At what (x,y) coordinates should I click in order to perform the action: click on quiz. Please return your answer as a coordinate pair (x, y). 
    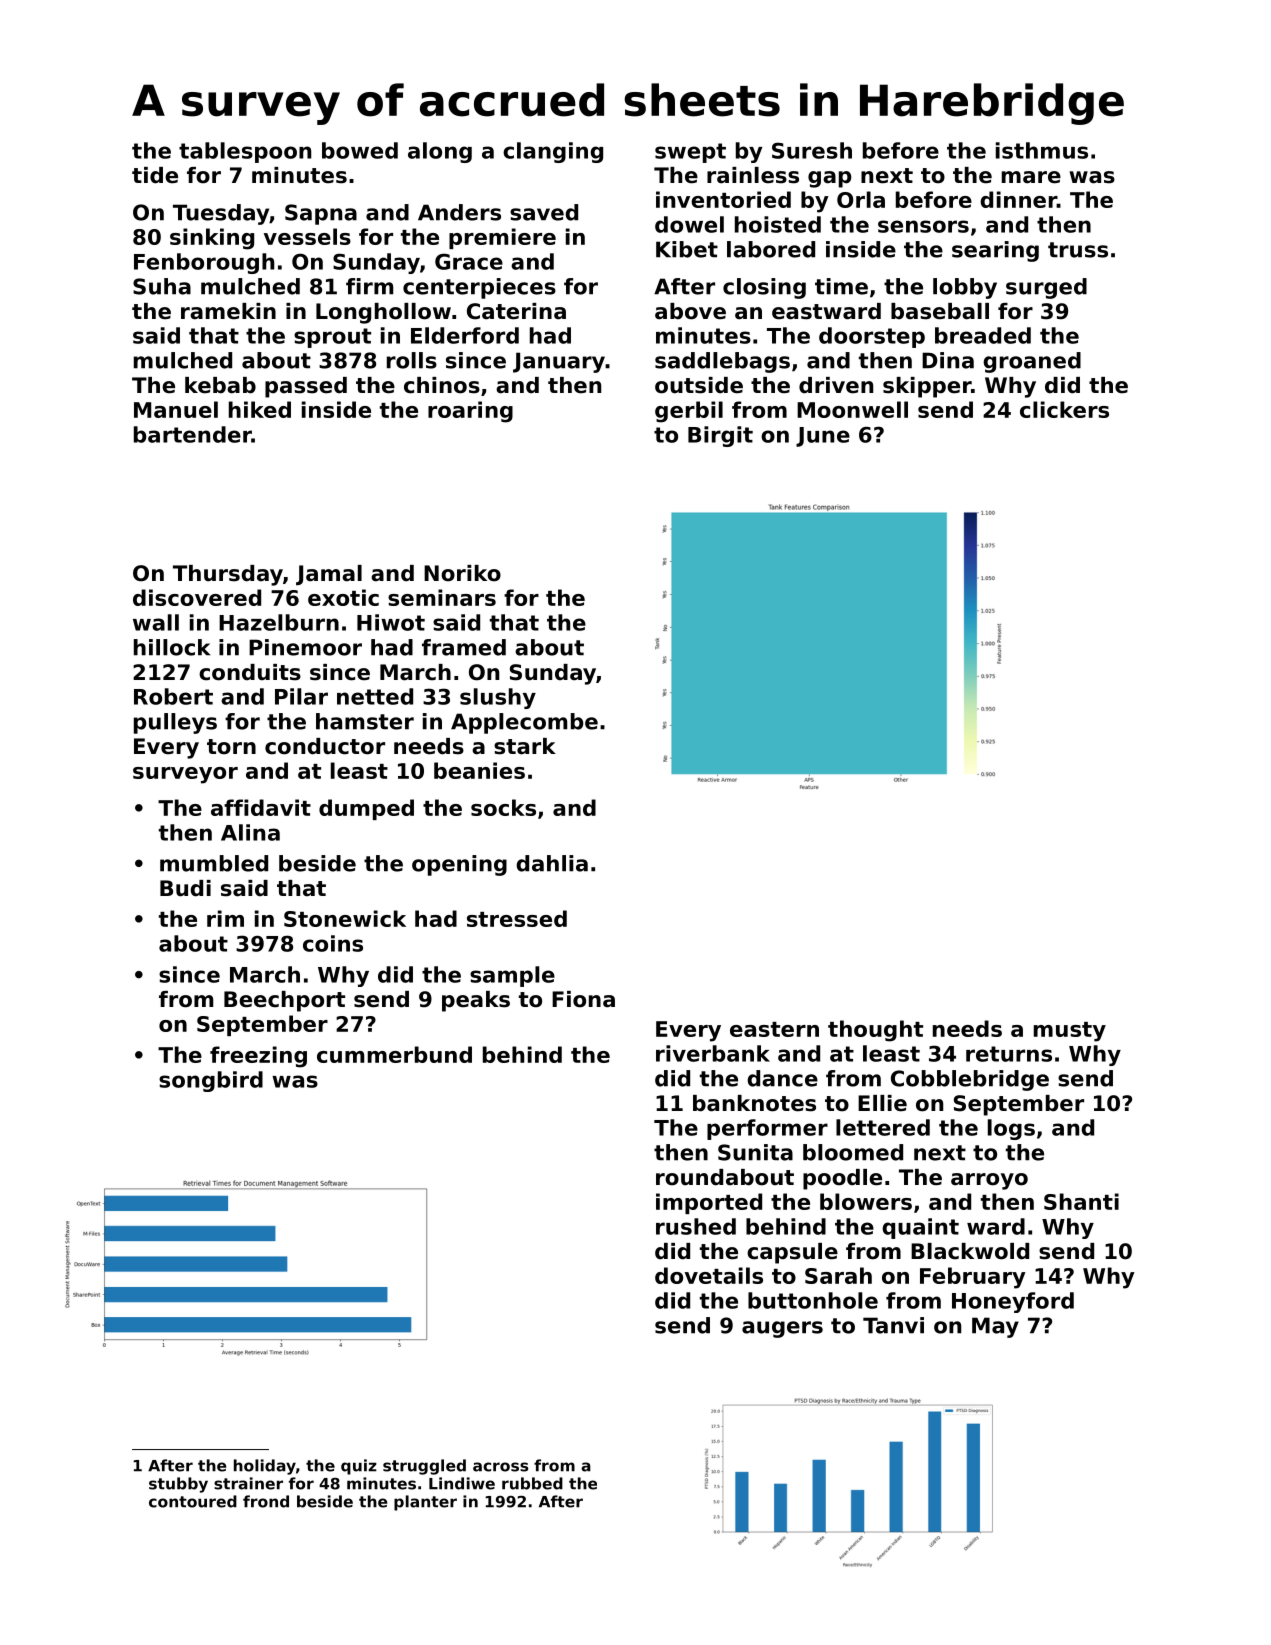
    Looking at the image, I should click on (359, 1467).
